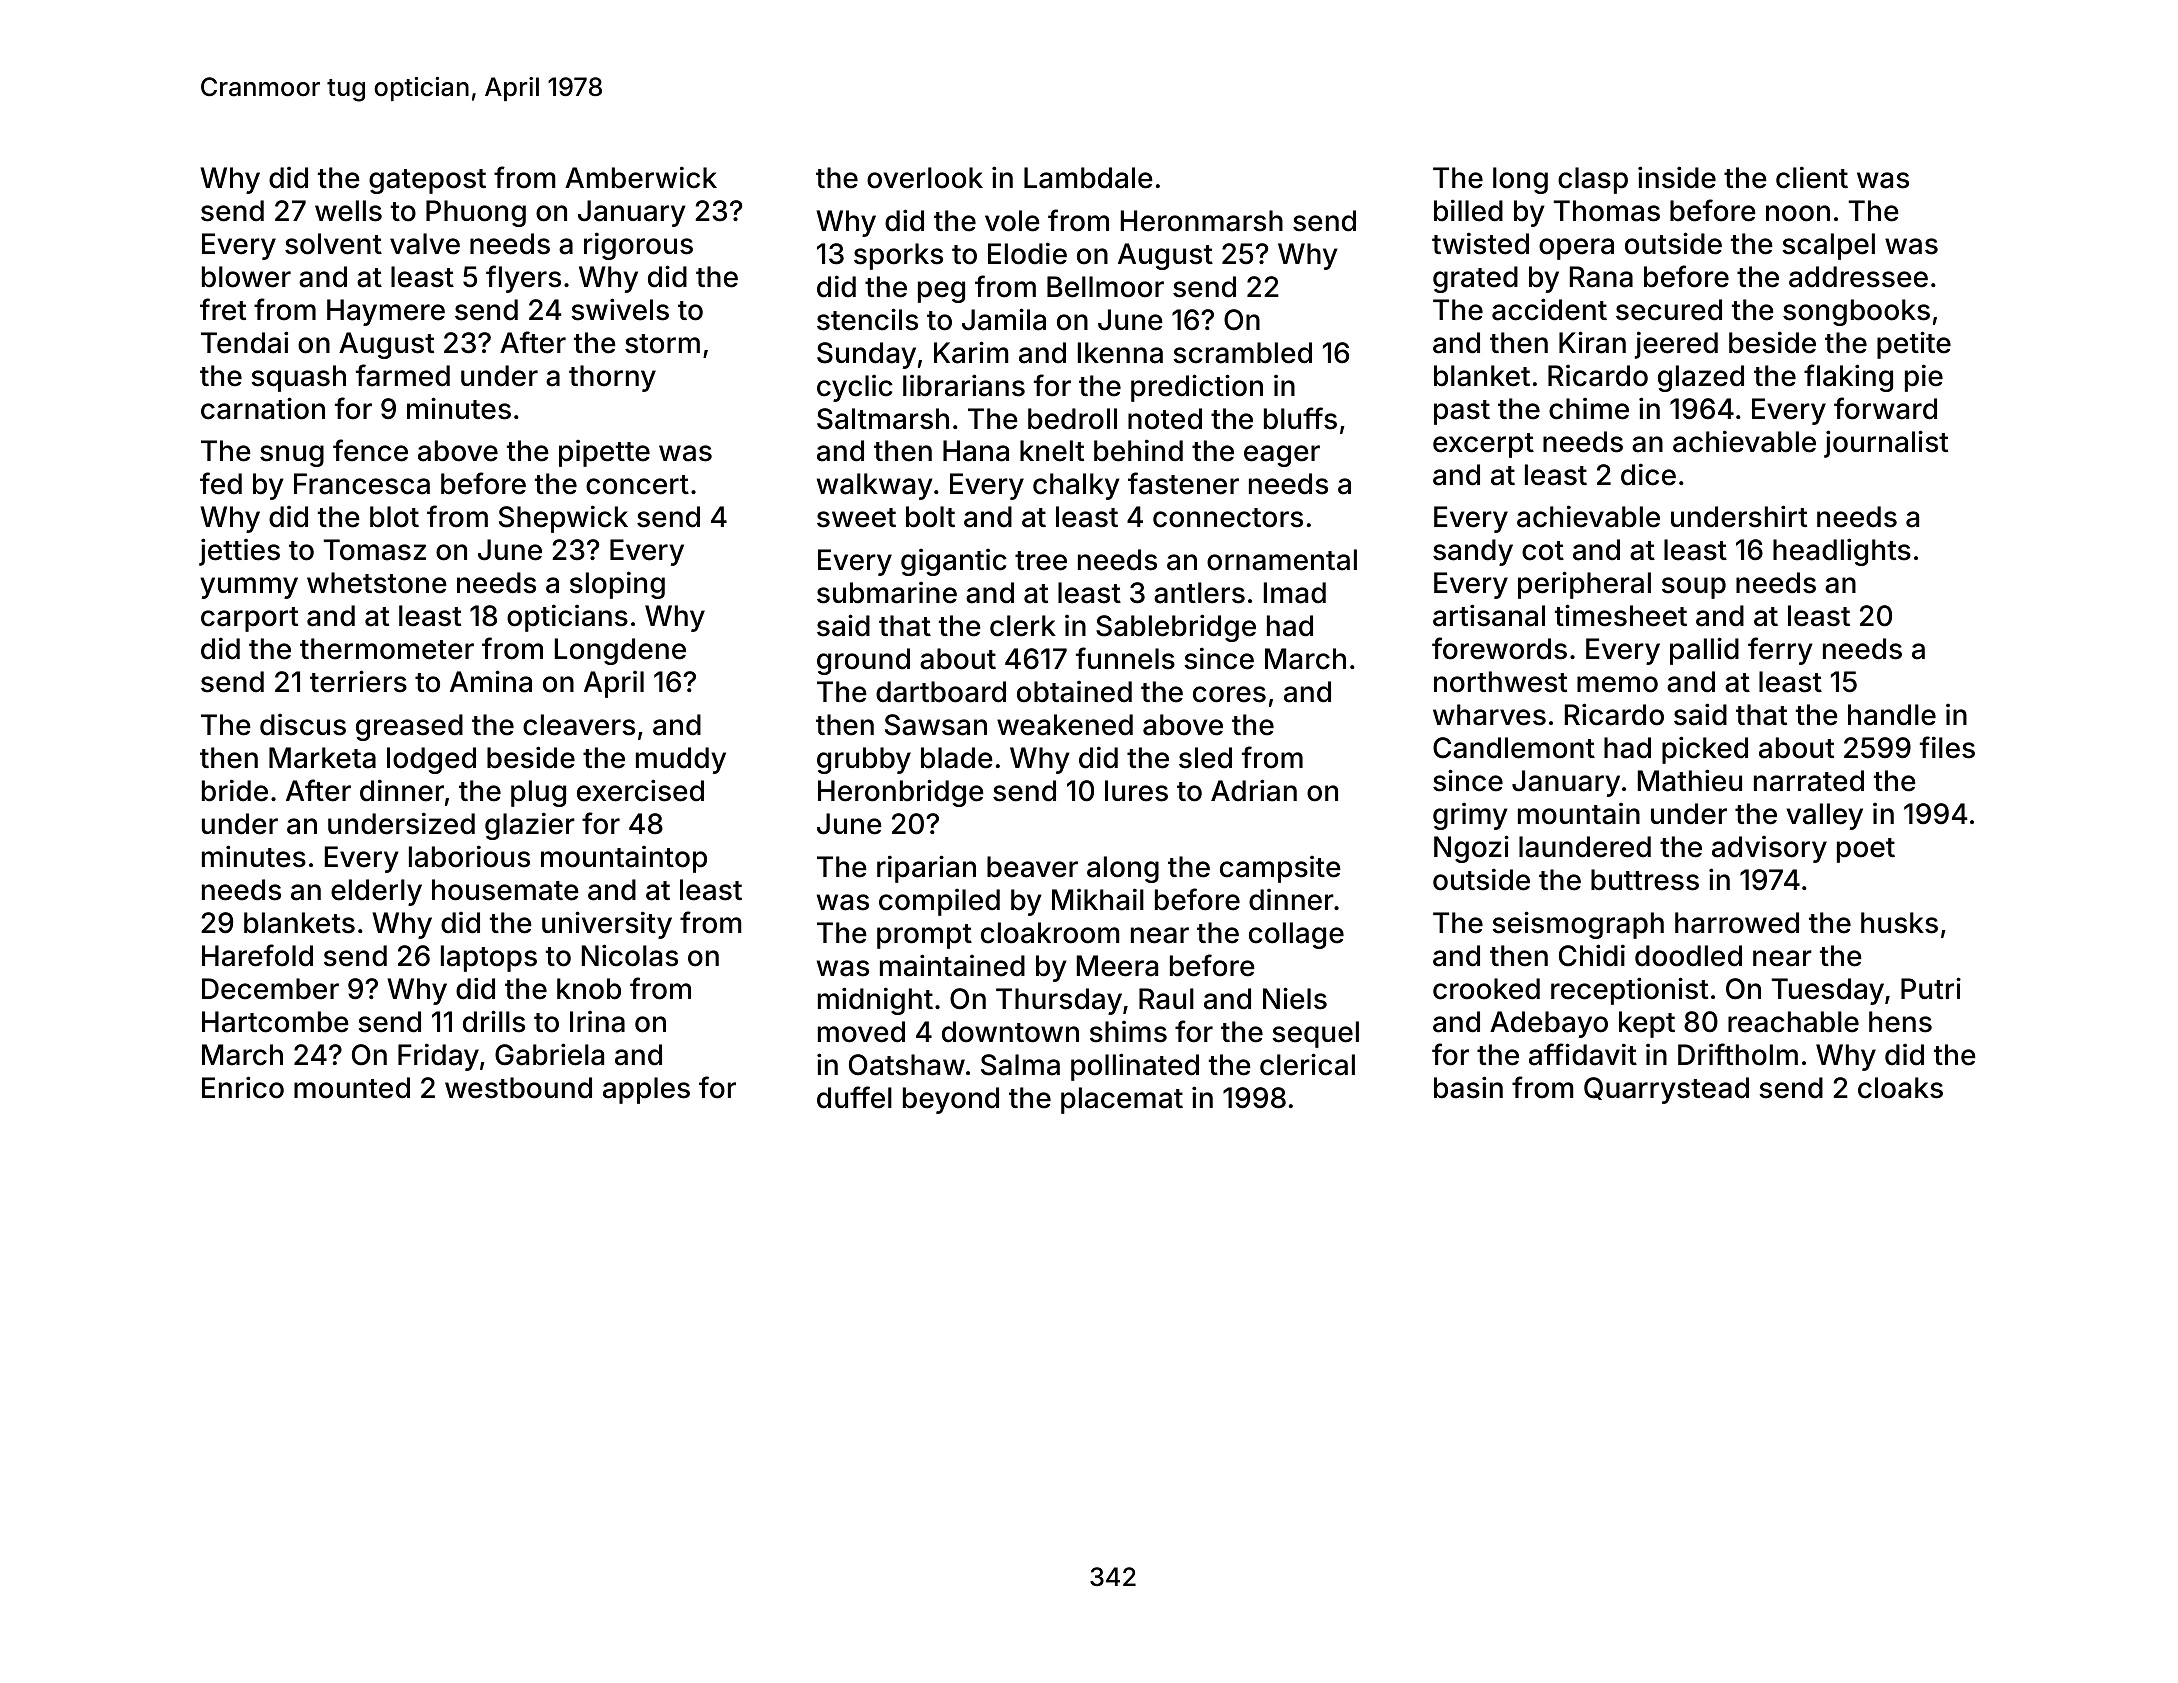  I want to click on cloaks, so click(1900, 1088).
